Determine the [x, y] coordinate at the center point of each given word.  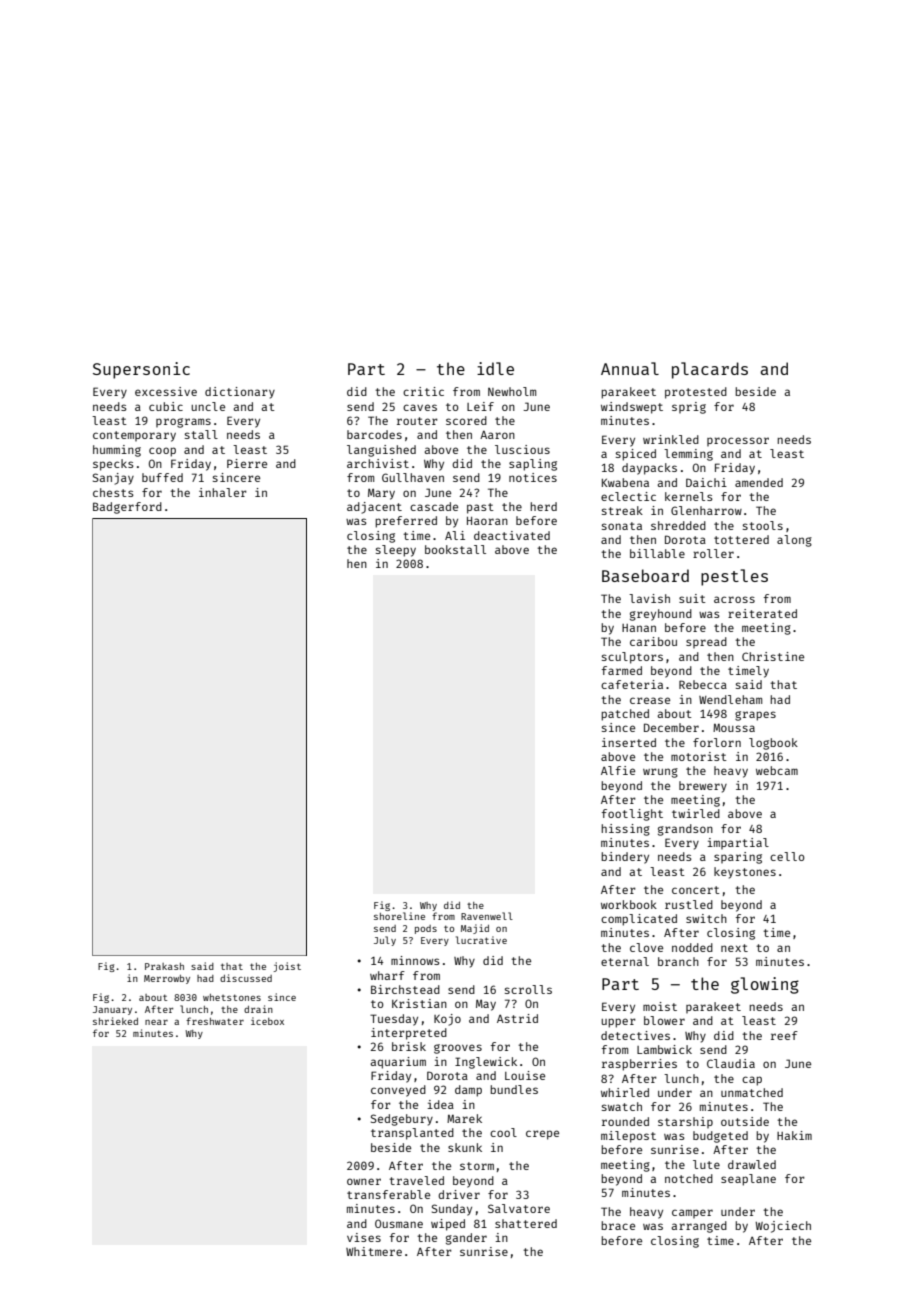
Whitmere [374, 1251]
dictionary [240, 393]
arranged [699, 1227]
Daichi [706, 482]
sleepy [396, 551]
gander [466, 1239]
